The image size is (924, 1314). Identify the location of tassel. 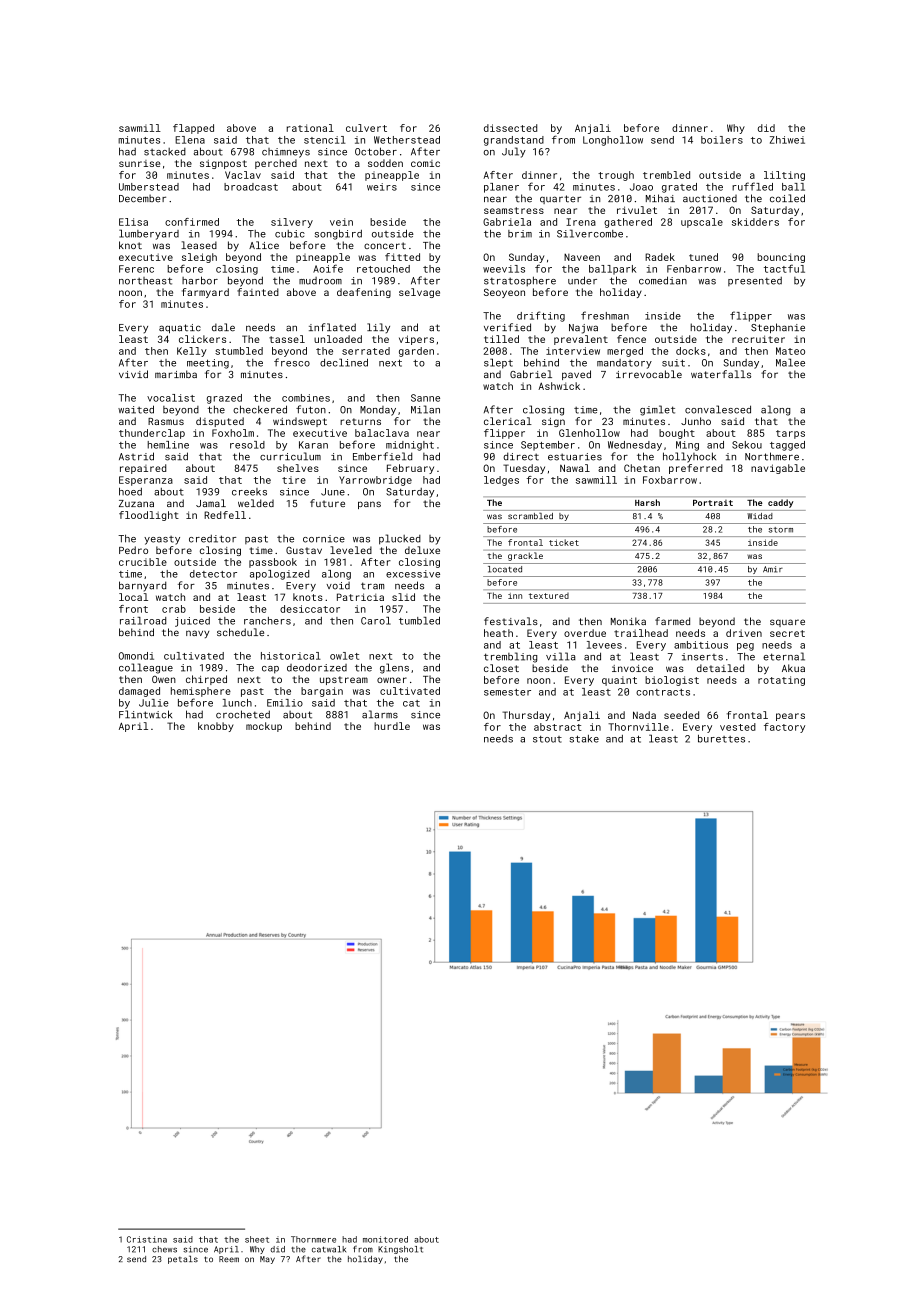
(287, 339).
